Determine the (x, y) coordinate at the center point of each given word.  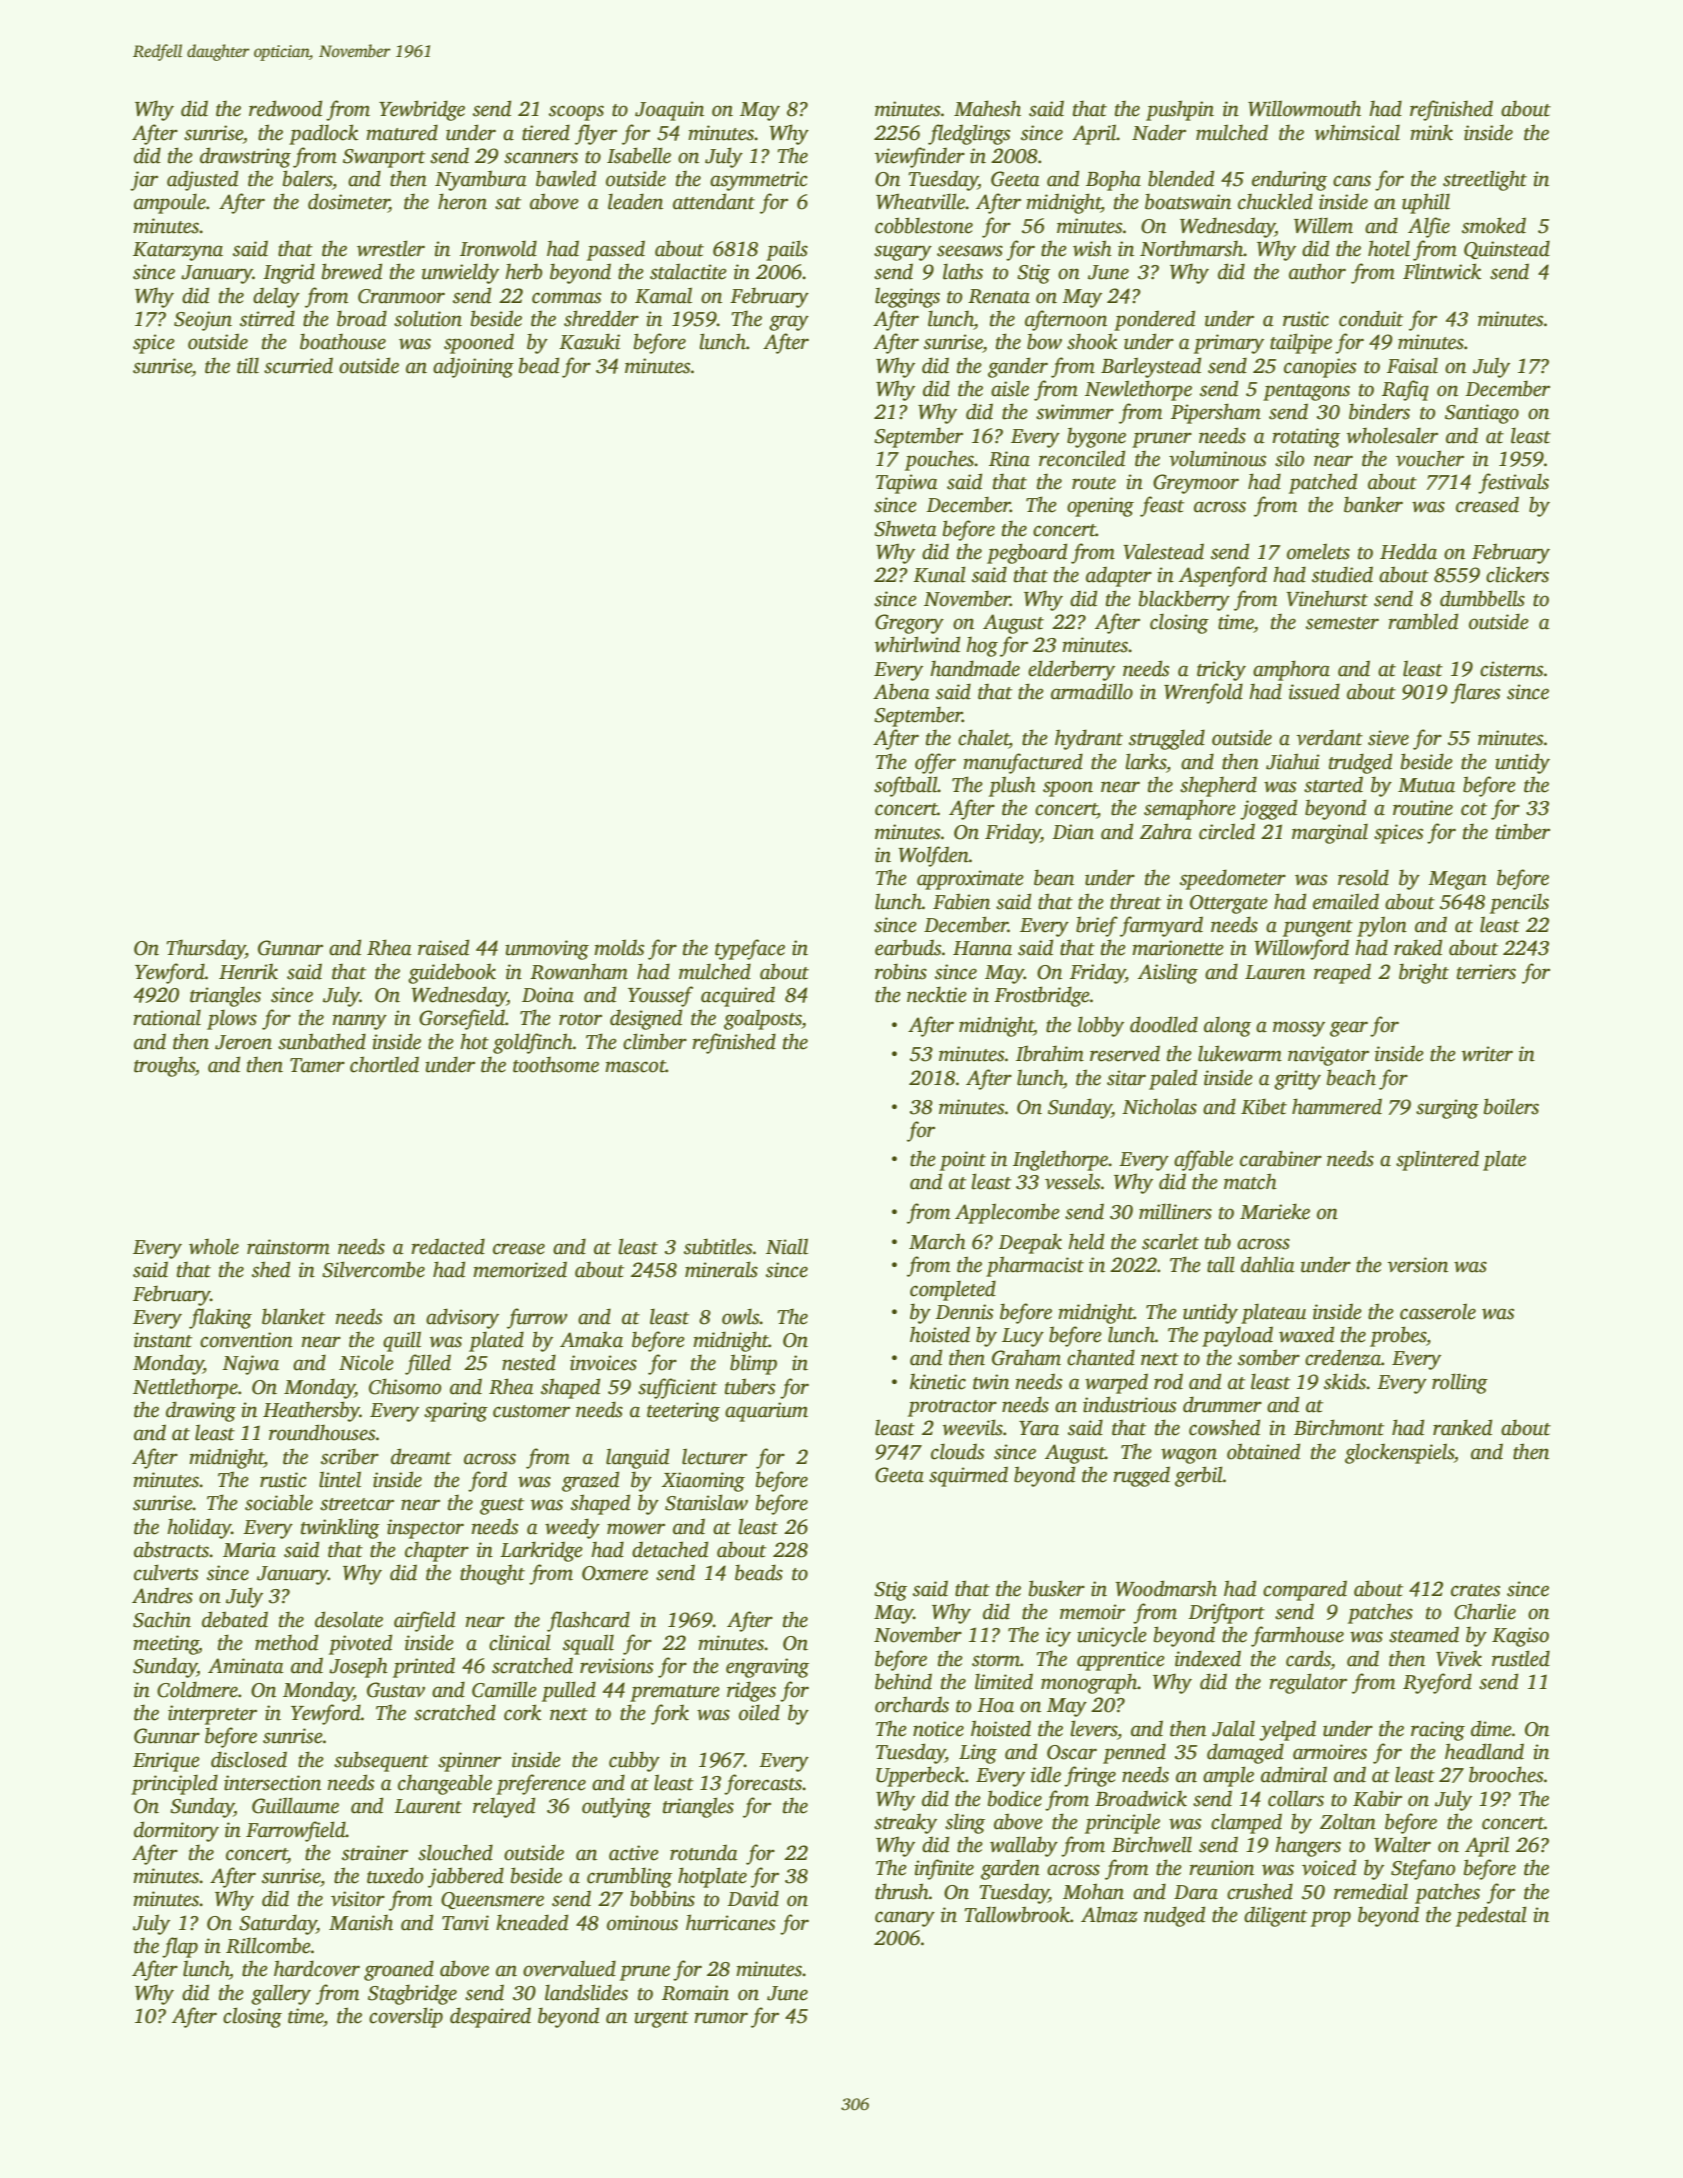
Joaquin (669, 111)
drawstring (245, 157)
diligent (1275, 1916)
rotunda (704, 1852)
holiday (199, 1528)
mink (1431, 132)
